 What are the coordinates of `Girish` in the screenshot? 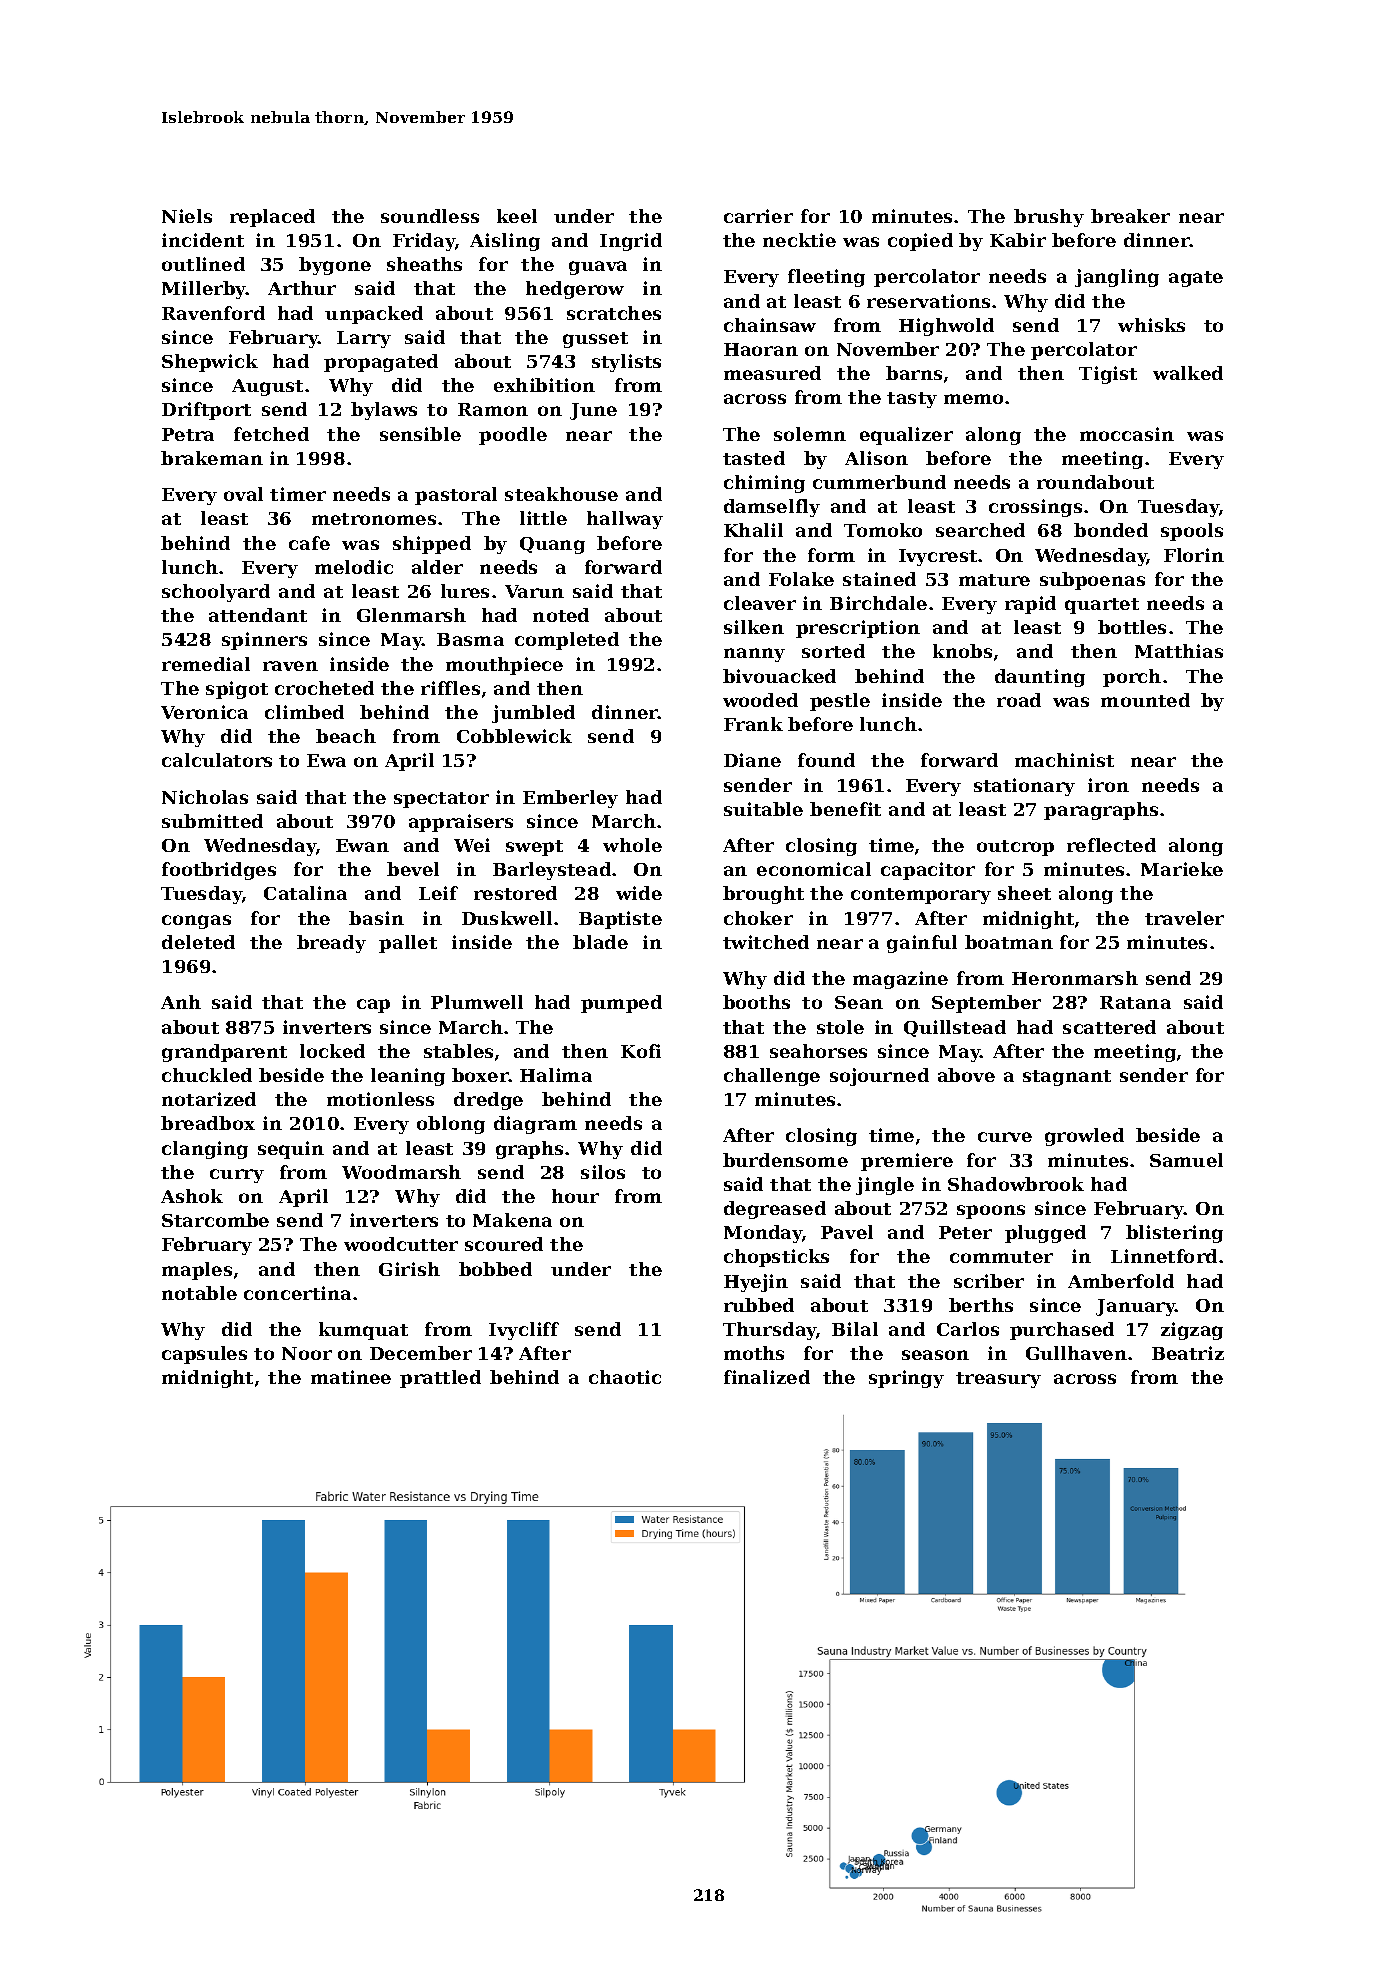 It's located at (409, 1269).
